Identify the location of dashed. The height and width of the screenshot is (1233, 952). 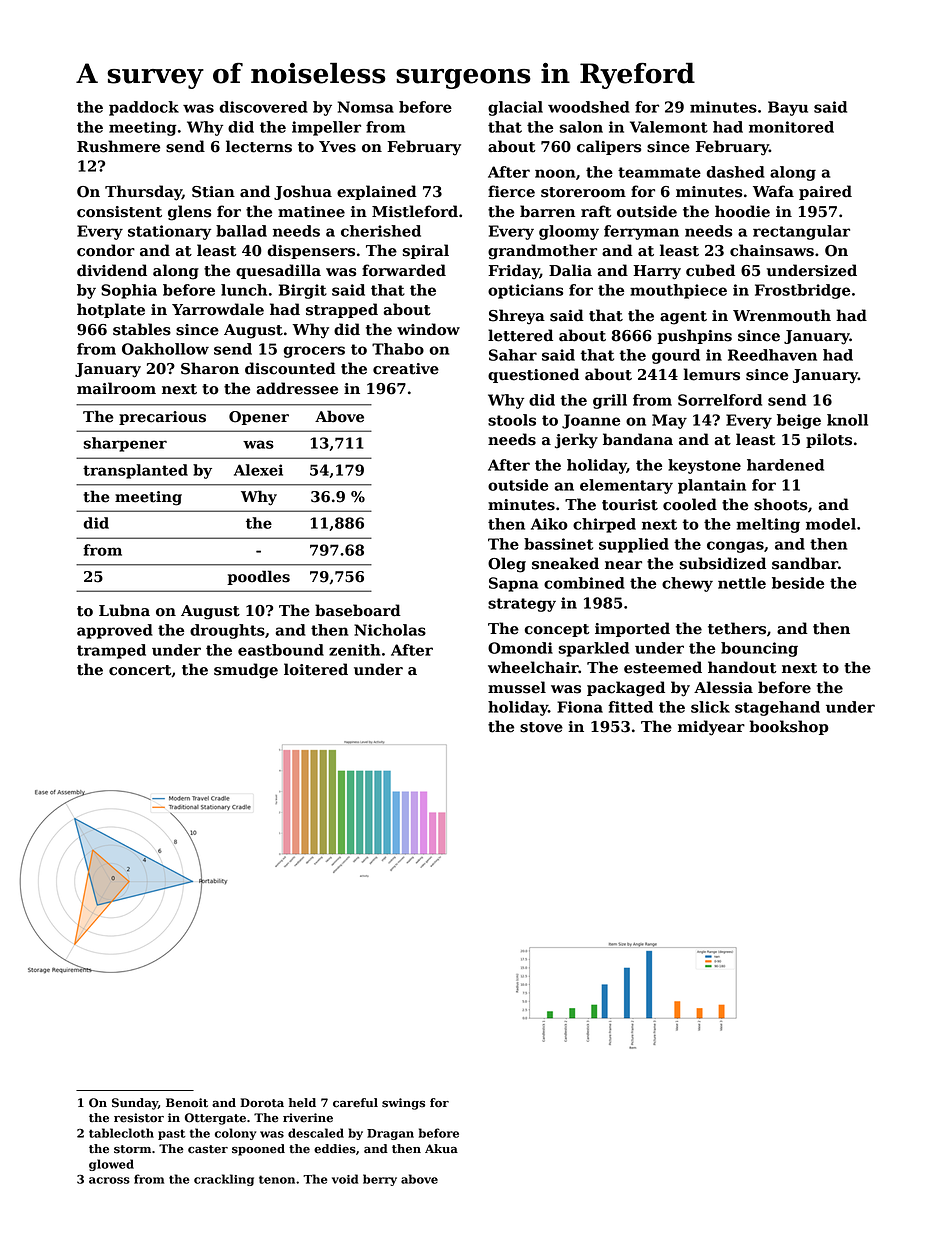
(735, 172).
